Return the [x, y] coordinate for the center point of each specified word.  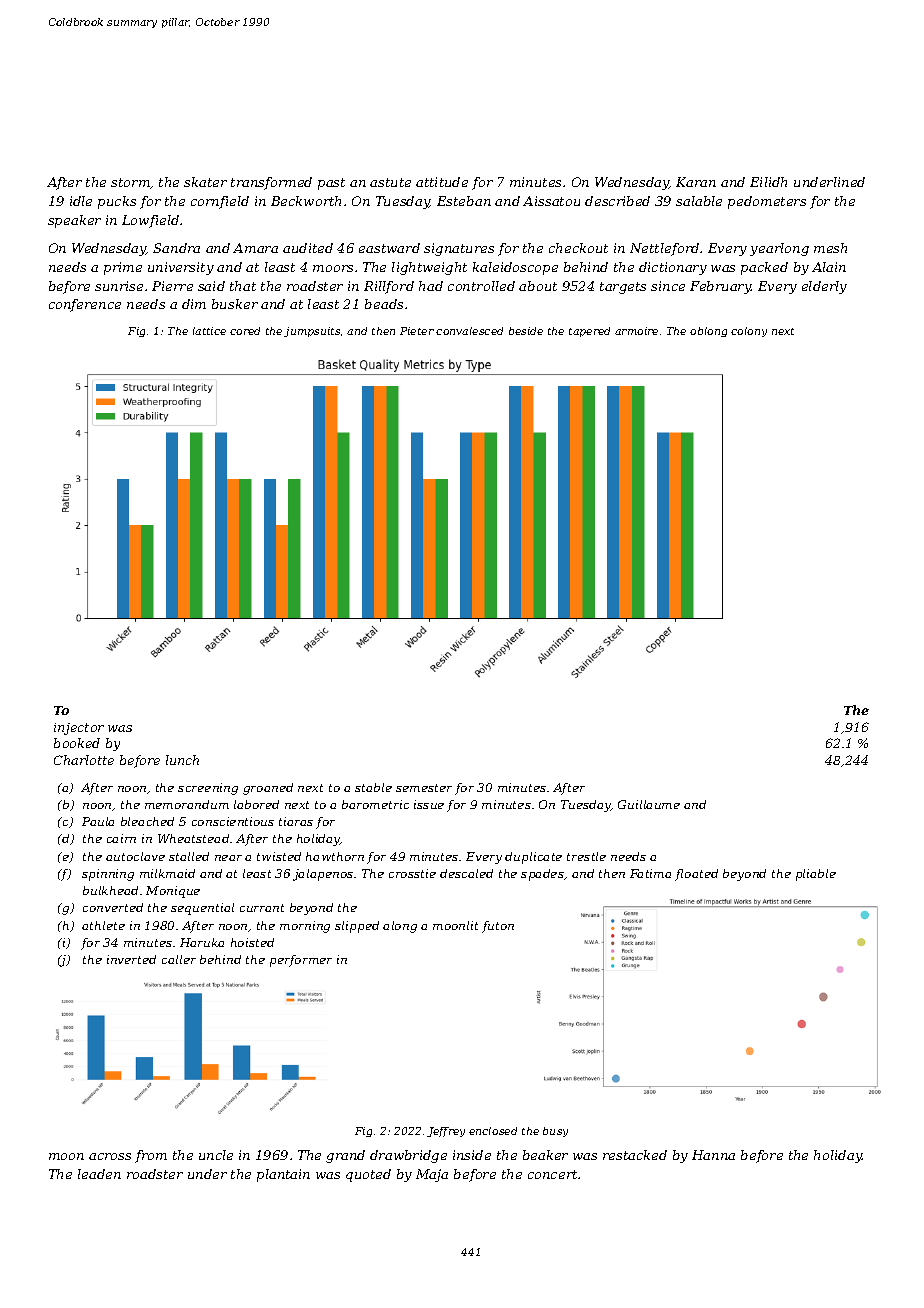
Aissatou [551, 201]
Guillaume [649, 804]
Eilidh [768, 182]
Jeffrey [446, 1132]
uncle [216, 1155]
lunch [182, 760]
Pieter [417, 331]
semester [424, 788]
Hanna [713, 1155]
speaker [74, 221]
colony [749, 332]
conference [85, 305]
